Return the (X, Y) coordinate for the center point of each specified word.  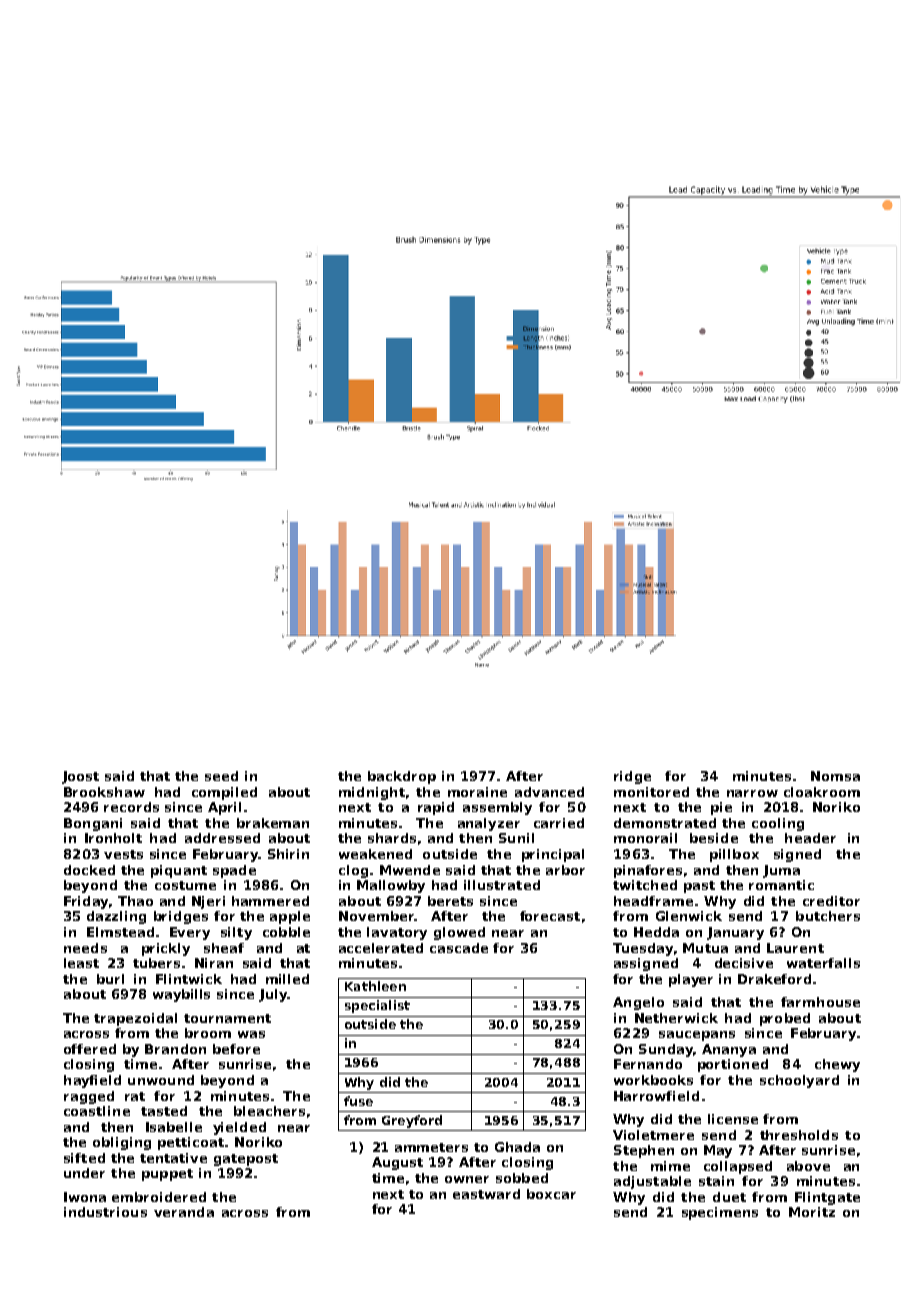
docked (89, 870)
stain (716, 1181)
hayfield (92, 1081)
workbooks (653, 1080)
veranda (184, 1212)
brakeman (273, 823)
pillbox (734, 855)
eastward (486, 1194)
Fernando (648, 1064)
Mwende (410, 870)
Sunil (516, 838)
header (810, 838)
